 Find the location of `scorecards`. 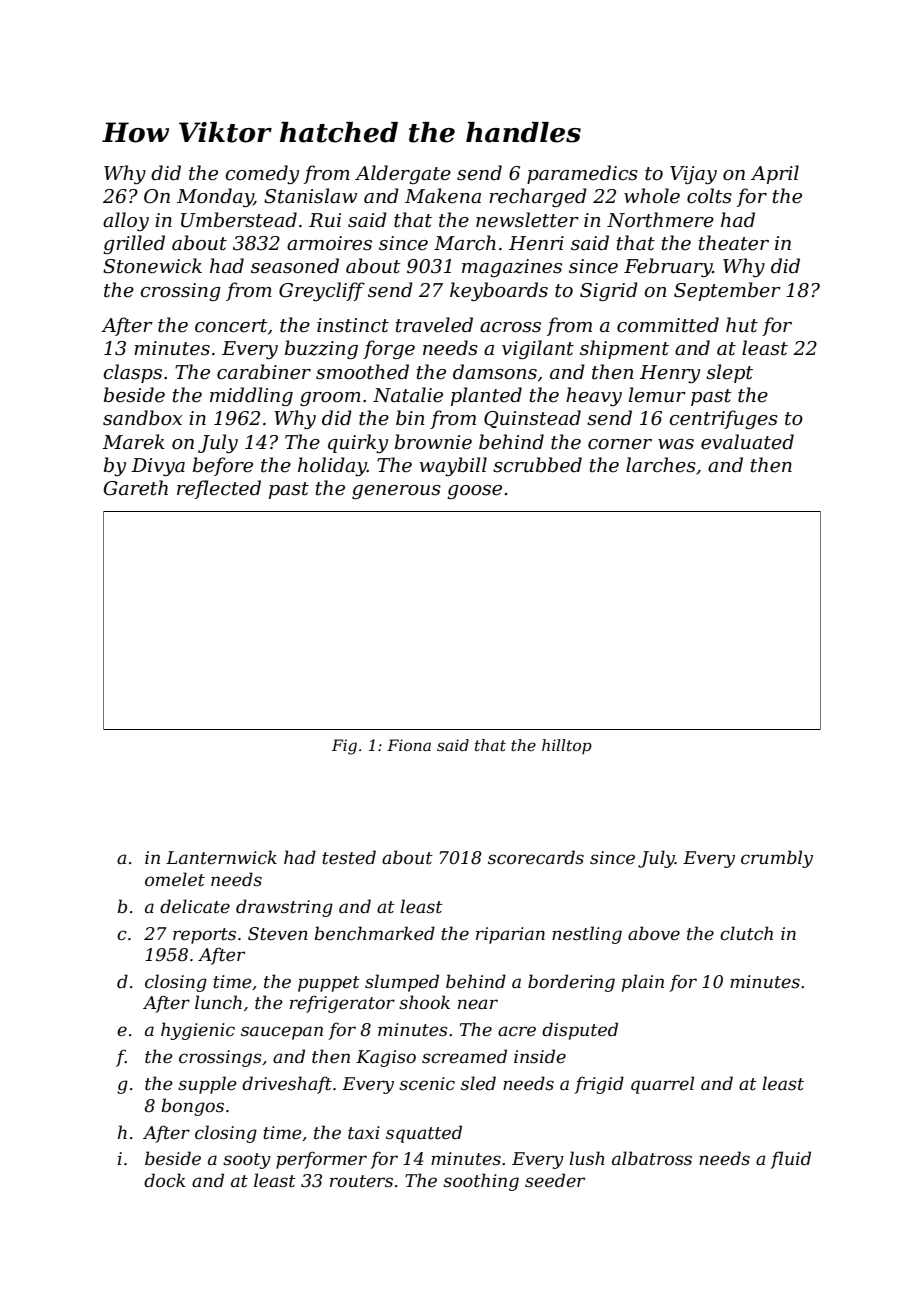

scorecards is located at coordinates (536, 857).
